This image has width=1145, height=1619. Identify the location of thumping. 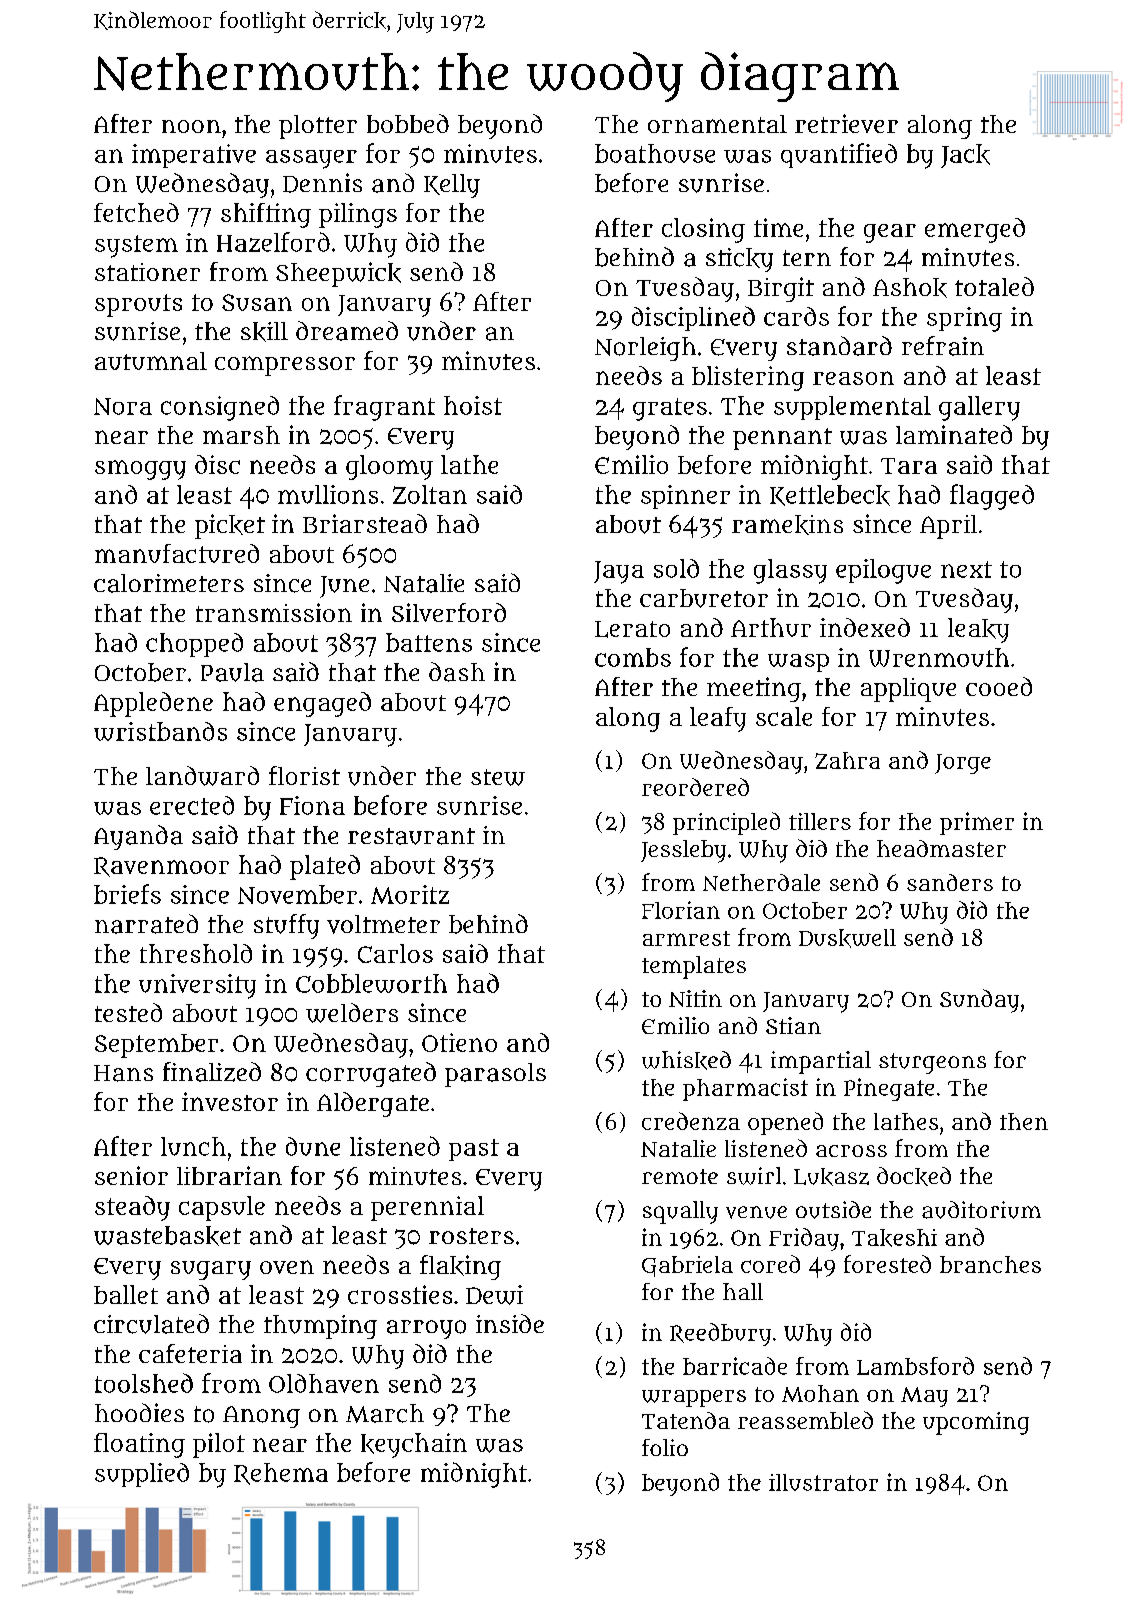
(320, 1327).
